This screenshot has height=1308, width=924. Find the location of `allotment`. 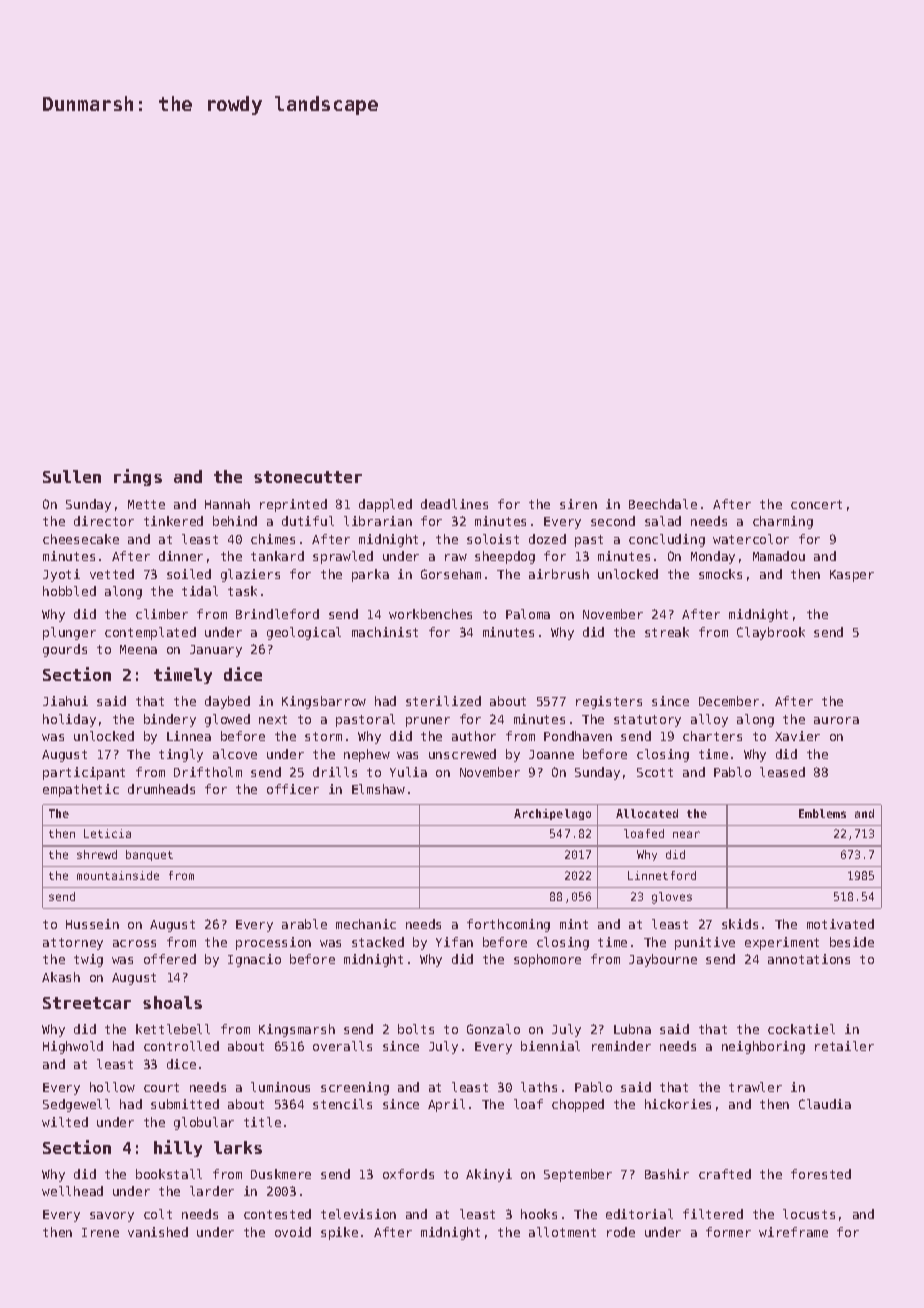

allotment is located at coordinates (562, 1232).
